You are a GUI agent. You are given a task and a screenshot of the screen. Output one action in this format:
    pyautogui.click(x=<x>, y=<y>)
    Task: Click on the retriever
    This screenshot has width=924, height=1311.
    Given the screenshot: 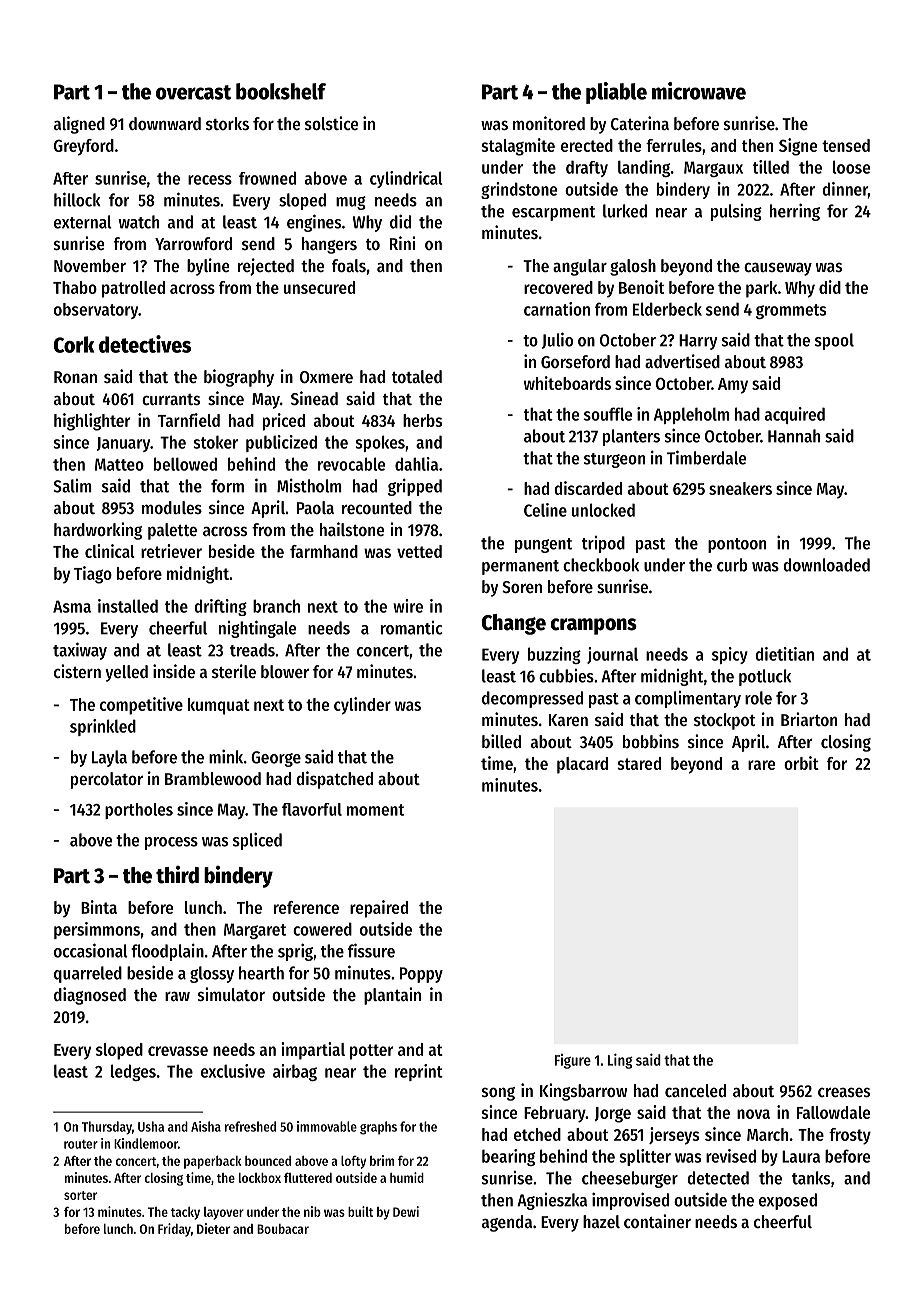 What is the action you would take?
    pyautogui.click(x=171, y=551)
